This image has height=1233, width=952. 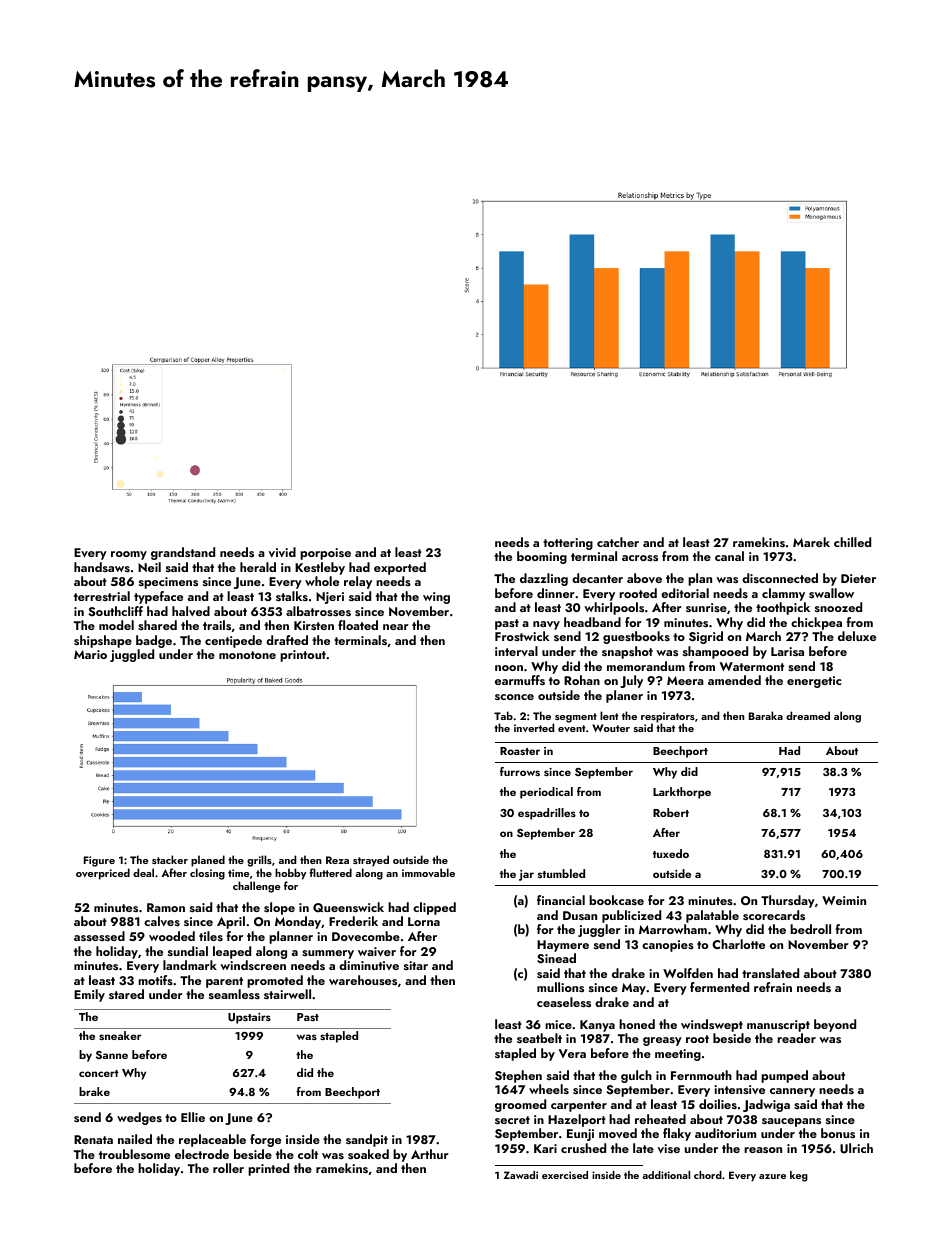 What do you see at coordinates (568, 544) in the image?
I see `tottering` at bounding box center [568, 544].
